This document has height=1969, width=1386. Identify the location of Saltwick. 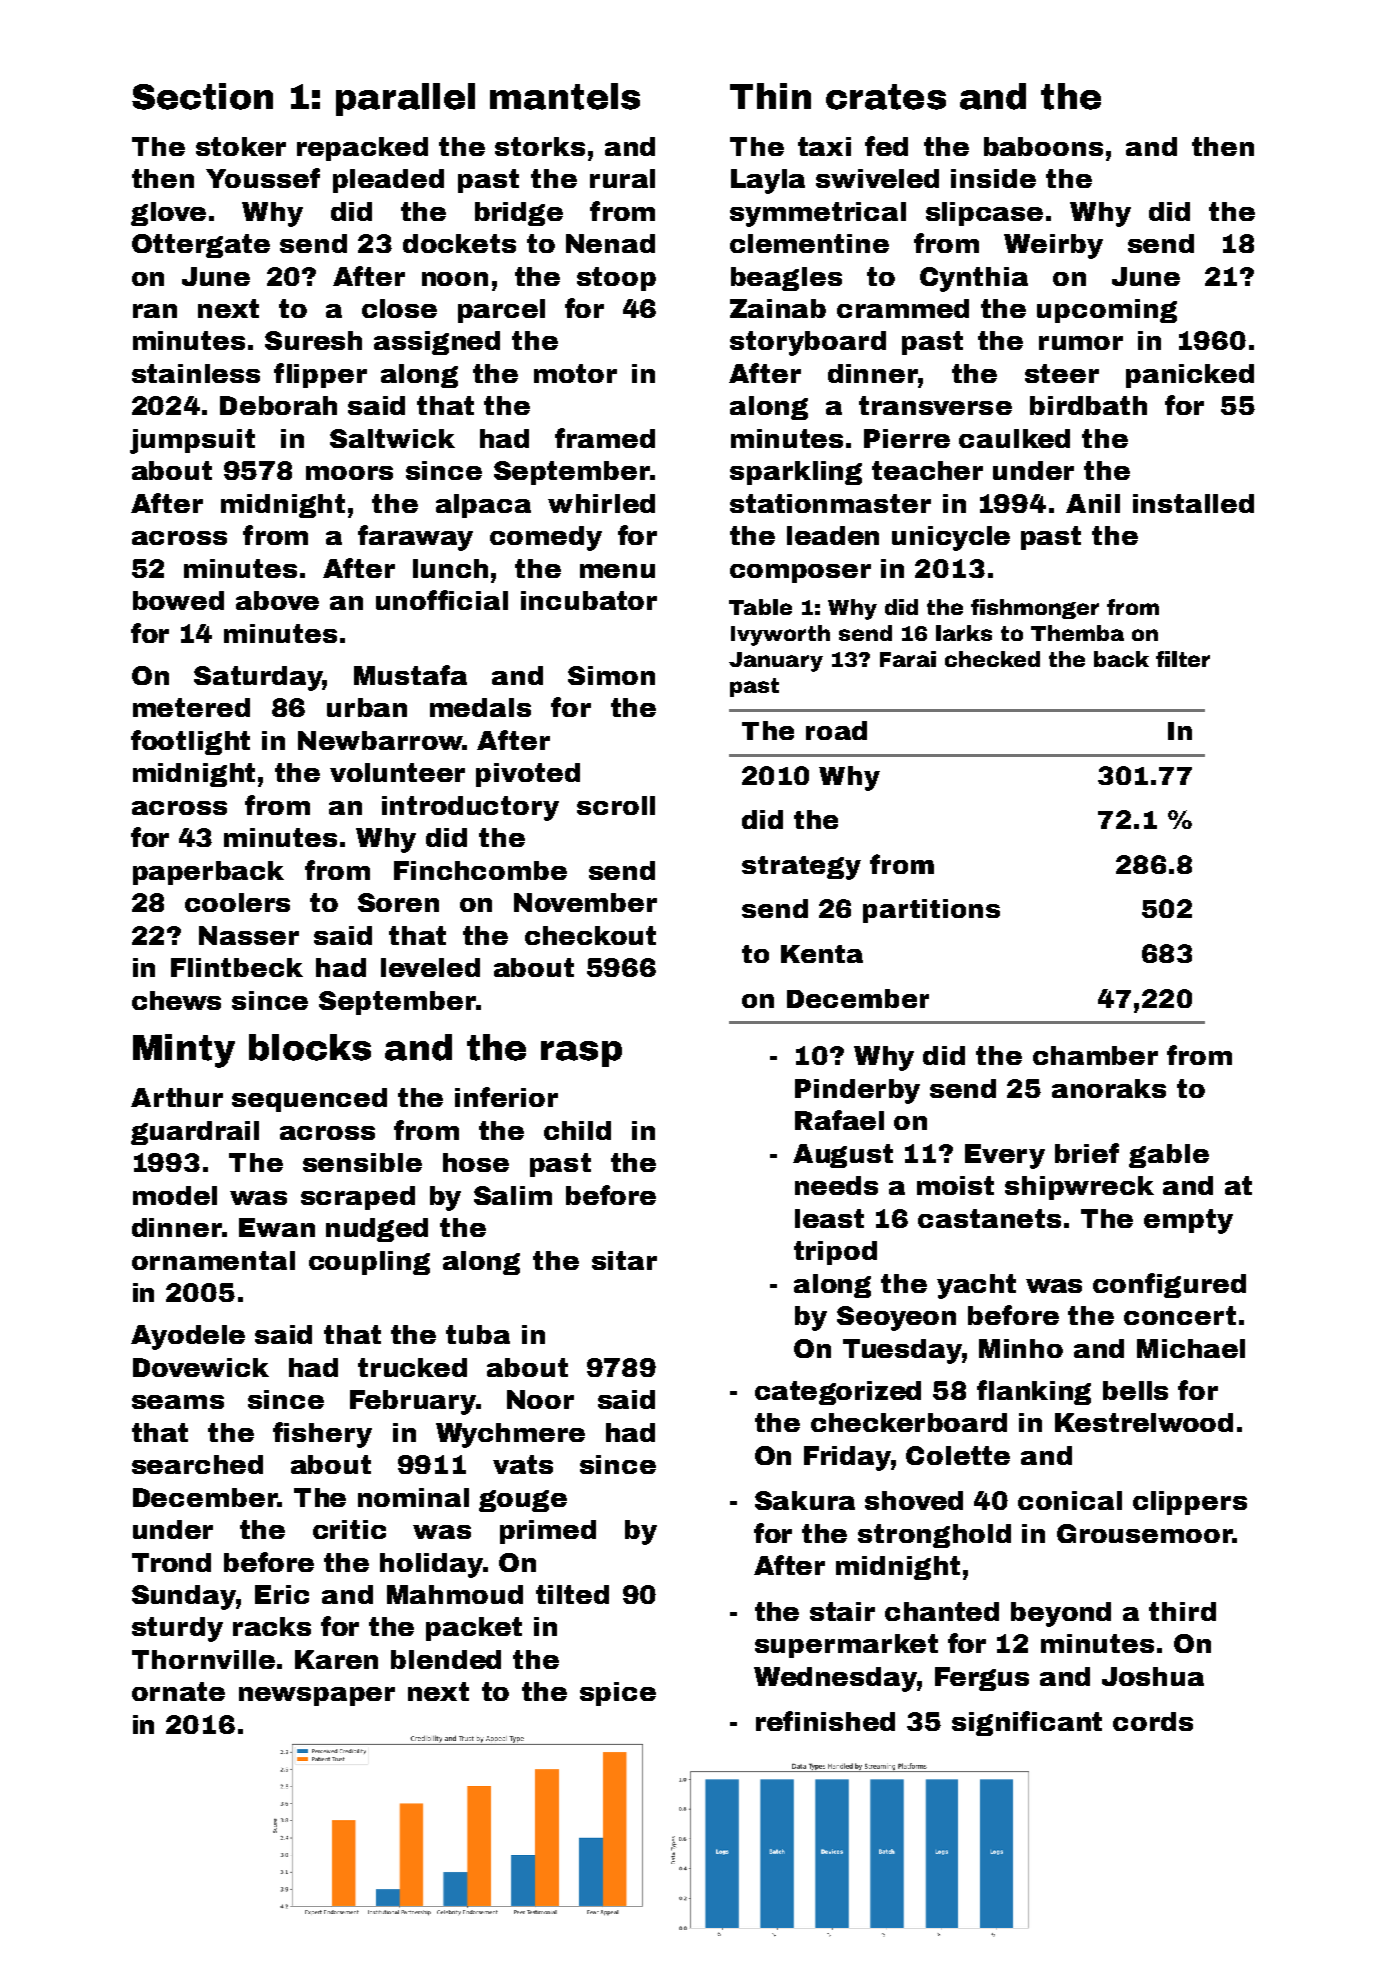
(392, 438).
